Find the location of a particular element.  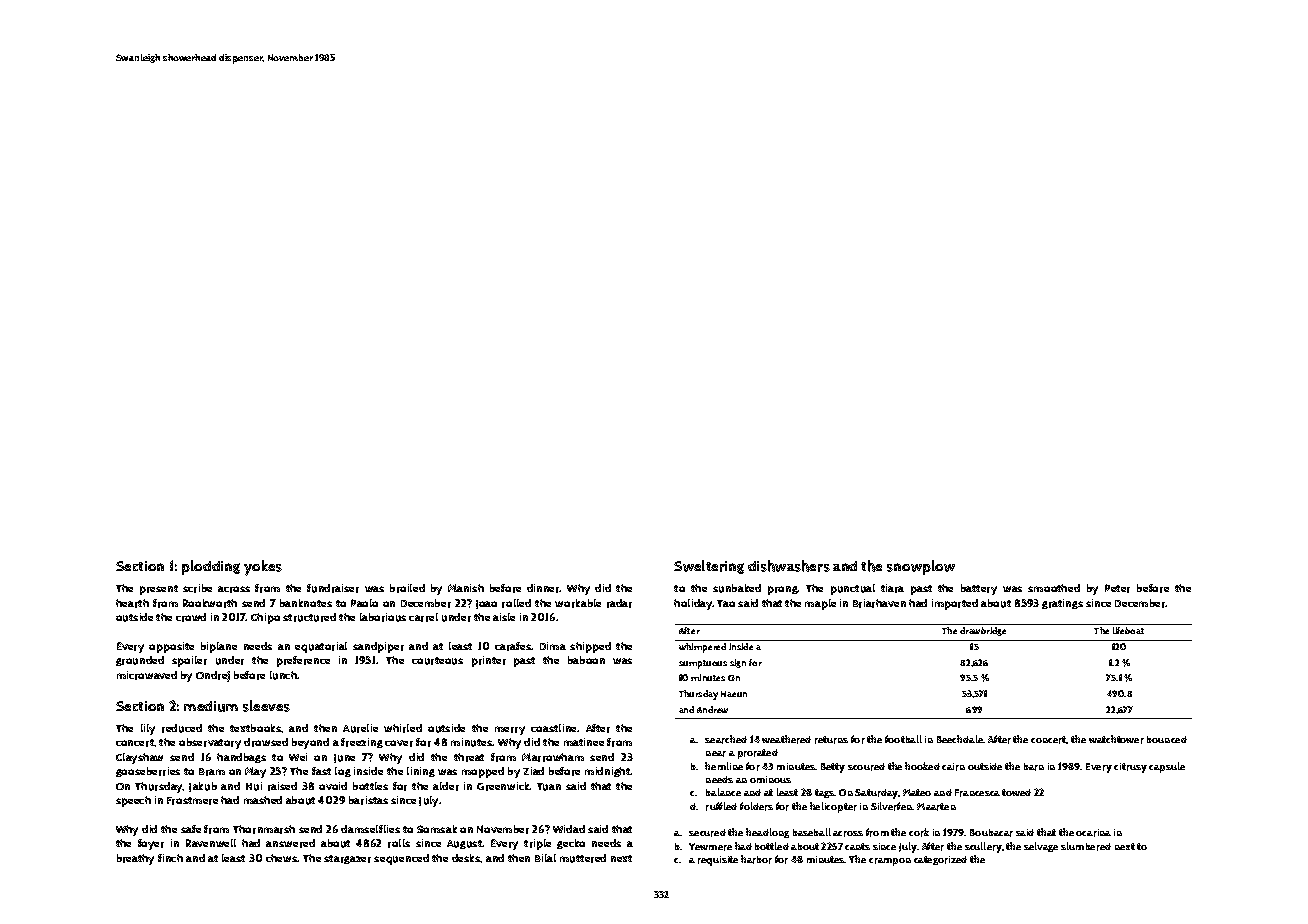

stargazer is located at coordinates (347, 859).
